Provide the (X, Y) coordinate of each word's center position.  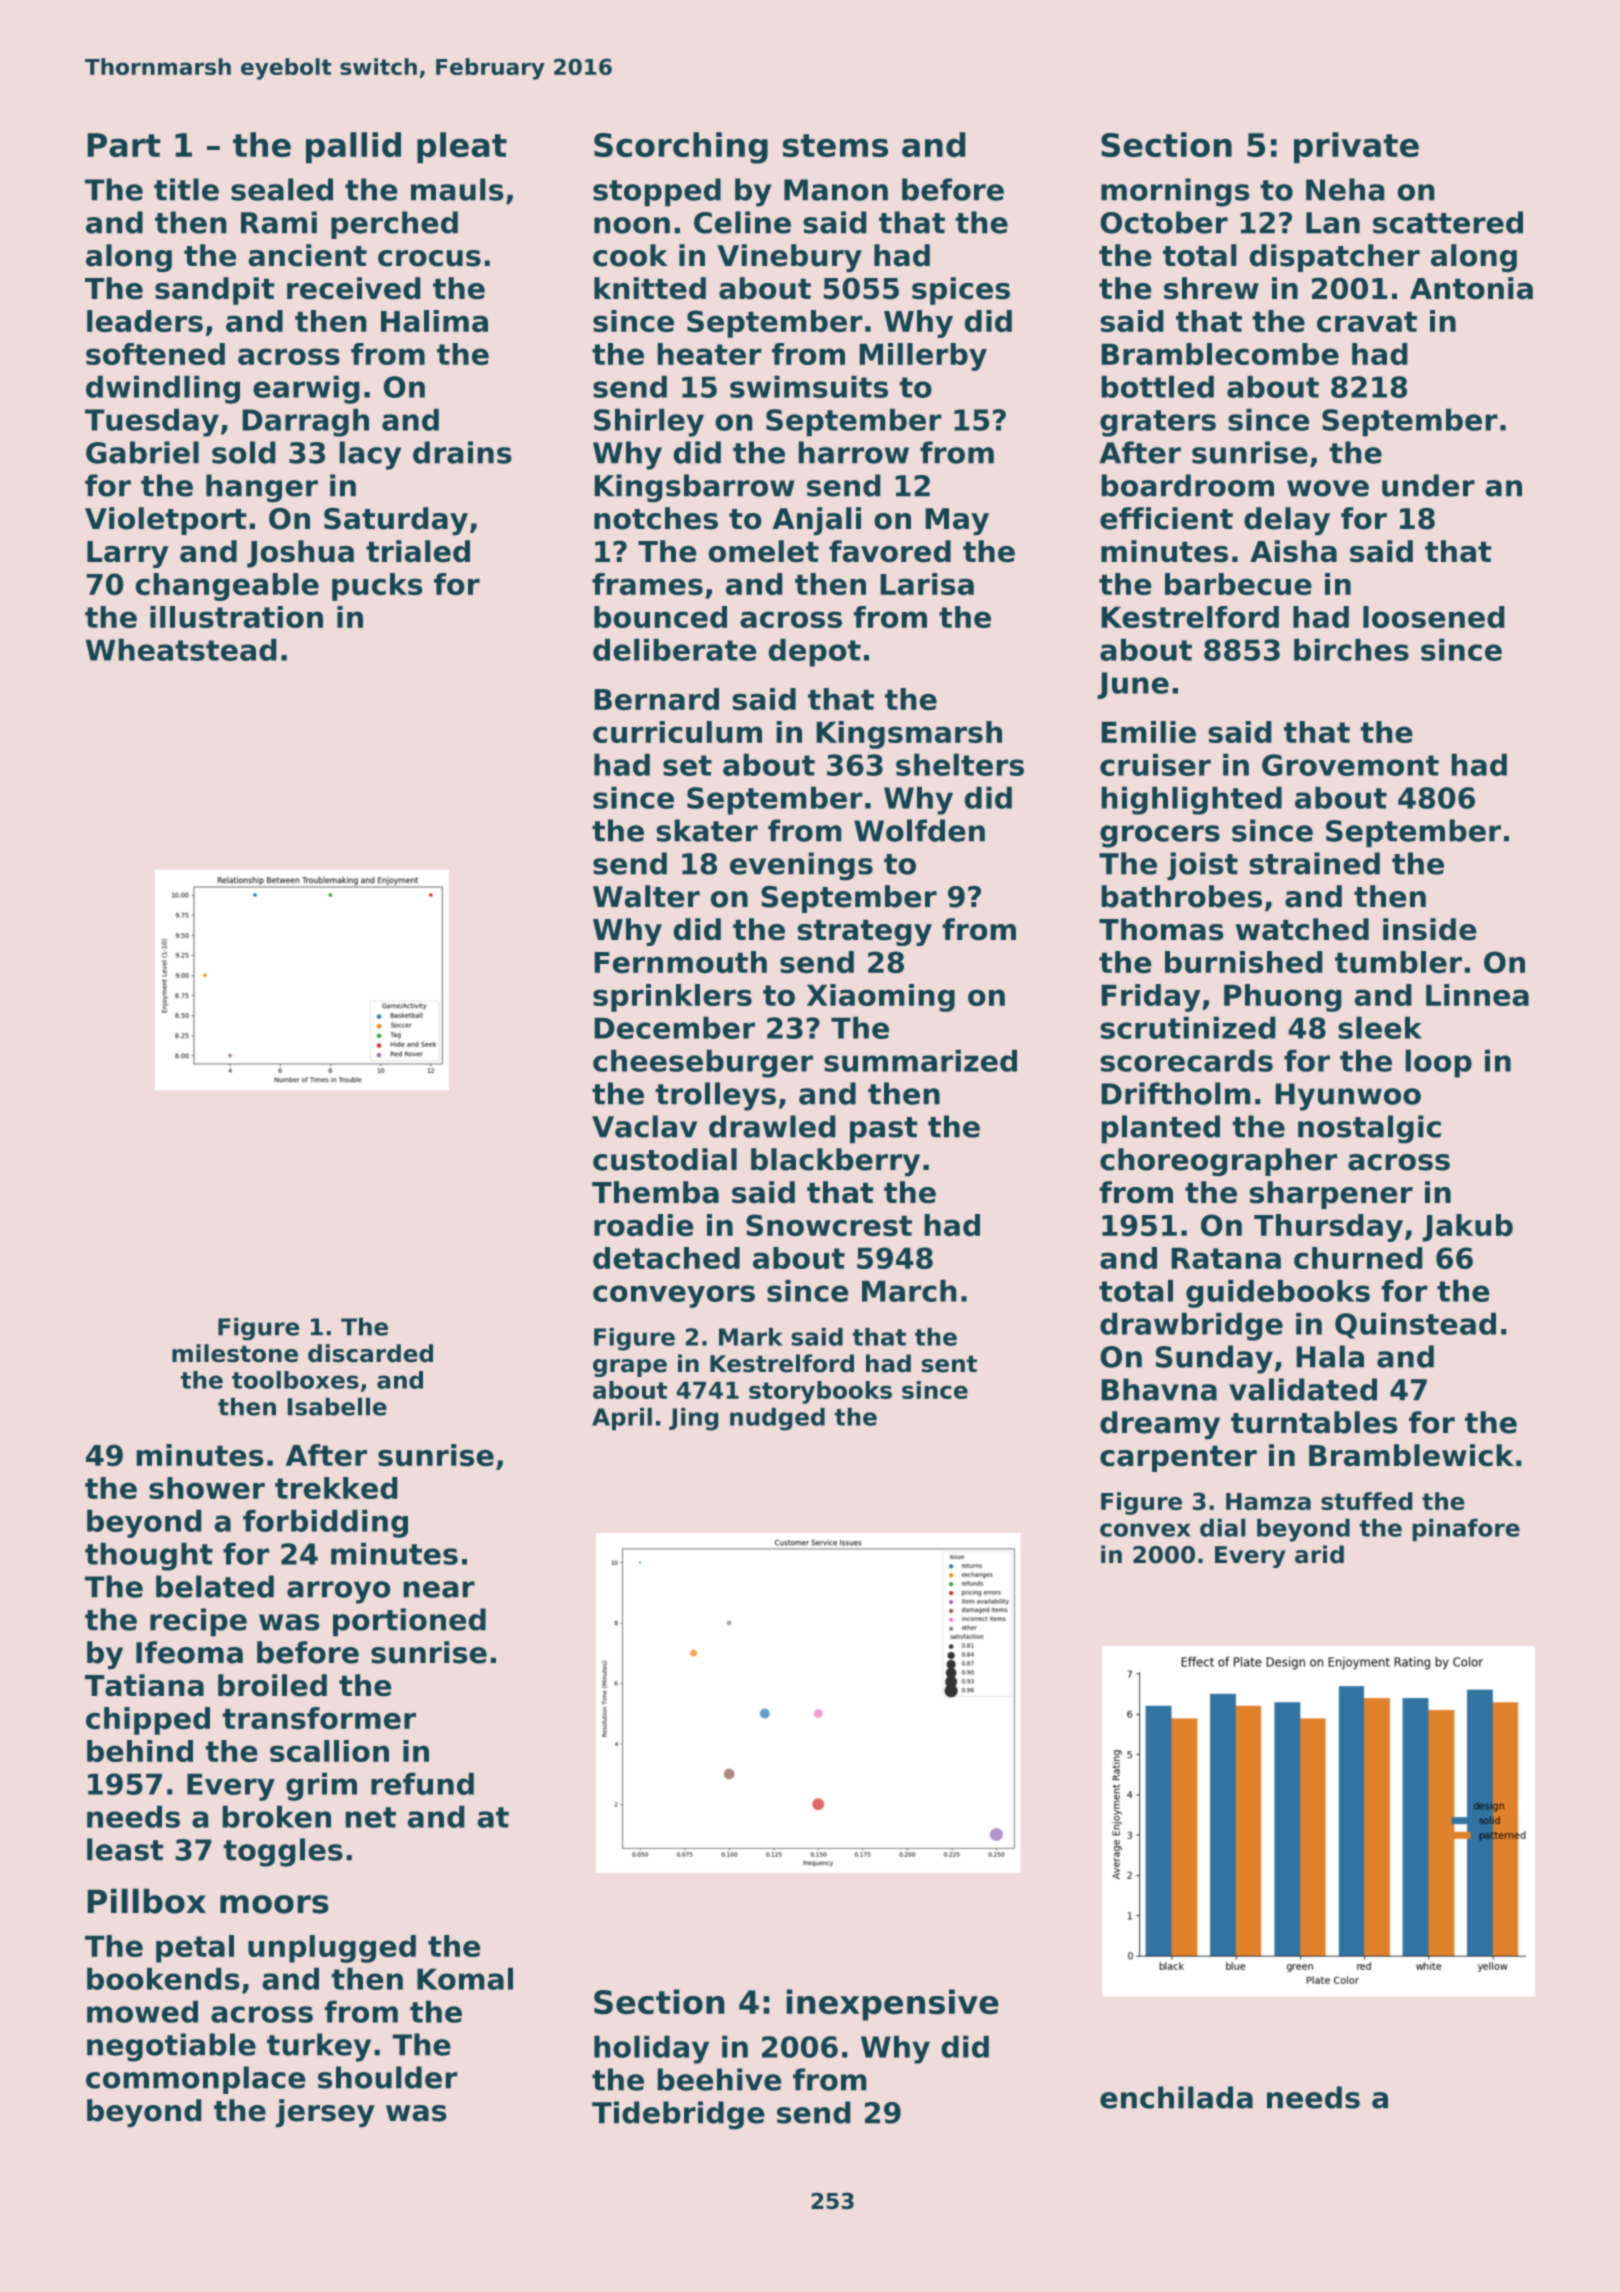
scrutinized (1188, 1027)
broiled (272, 1685)
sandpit (215, 291)
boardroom (1187, 485)
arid (1319, 1554)
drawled (772, 1126)
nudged (777, 1419)
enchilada (1176, 2097)
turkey (319, 2047)
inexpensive (892, 2005)
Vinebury (789, 258)
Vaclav (645, 1126)
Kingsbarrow (694, 488)
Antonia (1471, 288)
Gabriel (142, 452)
